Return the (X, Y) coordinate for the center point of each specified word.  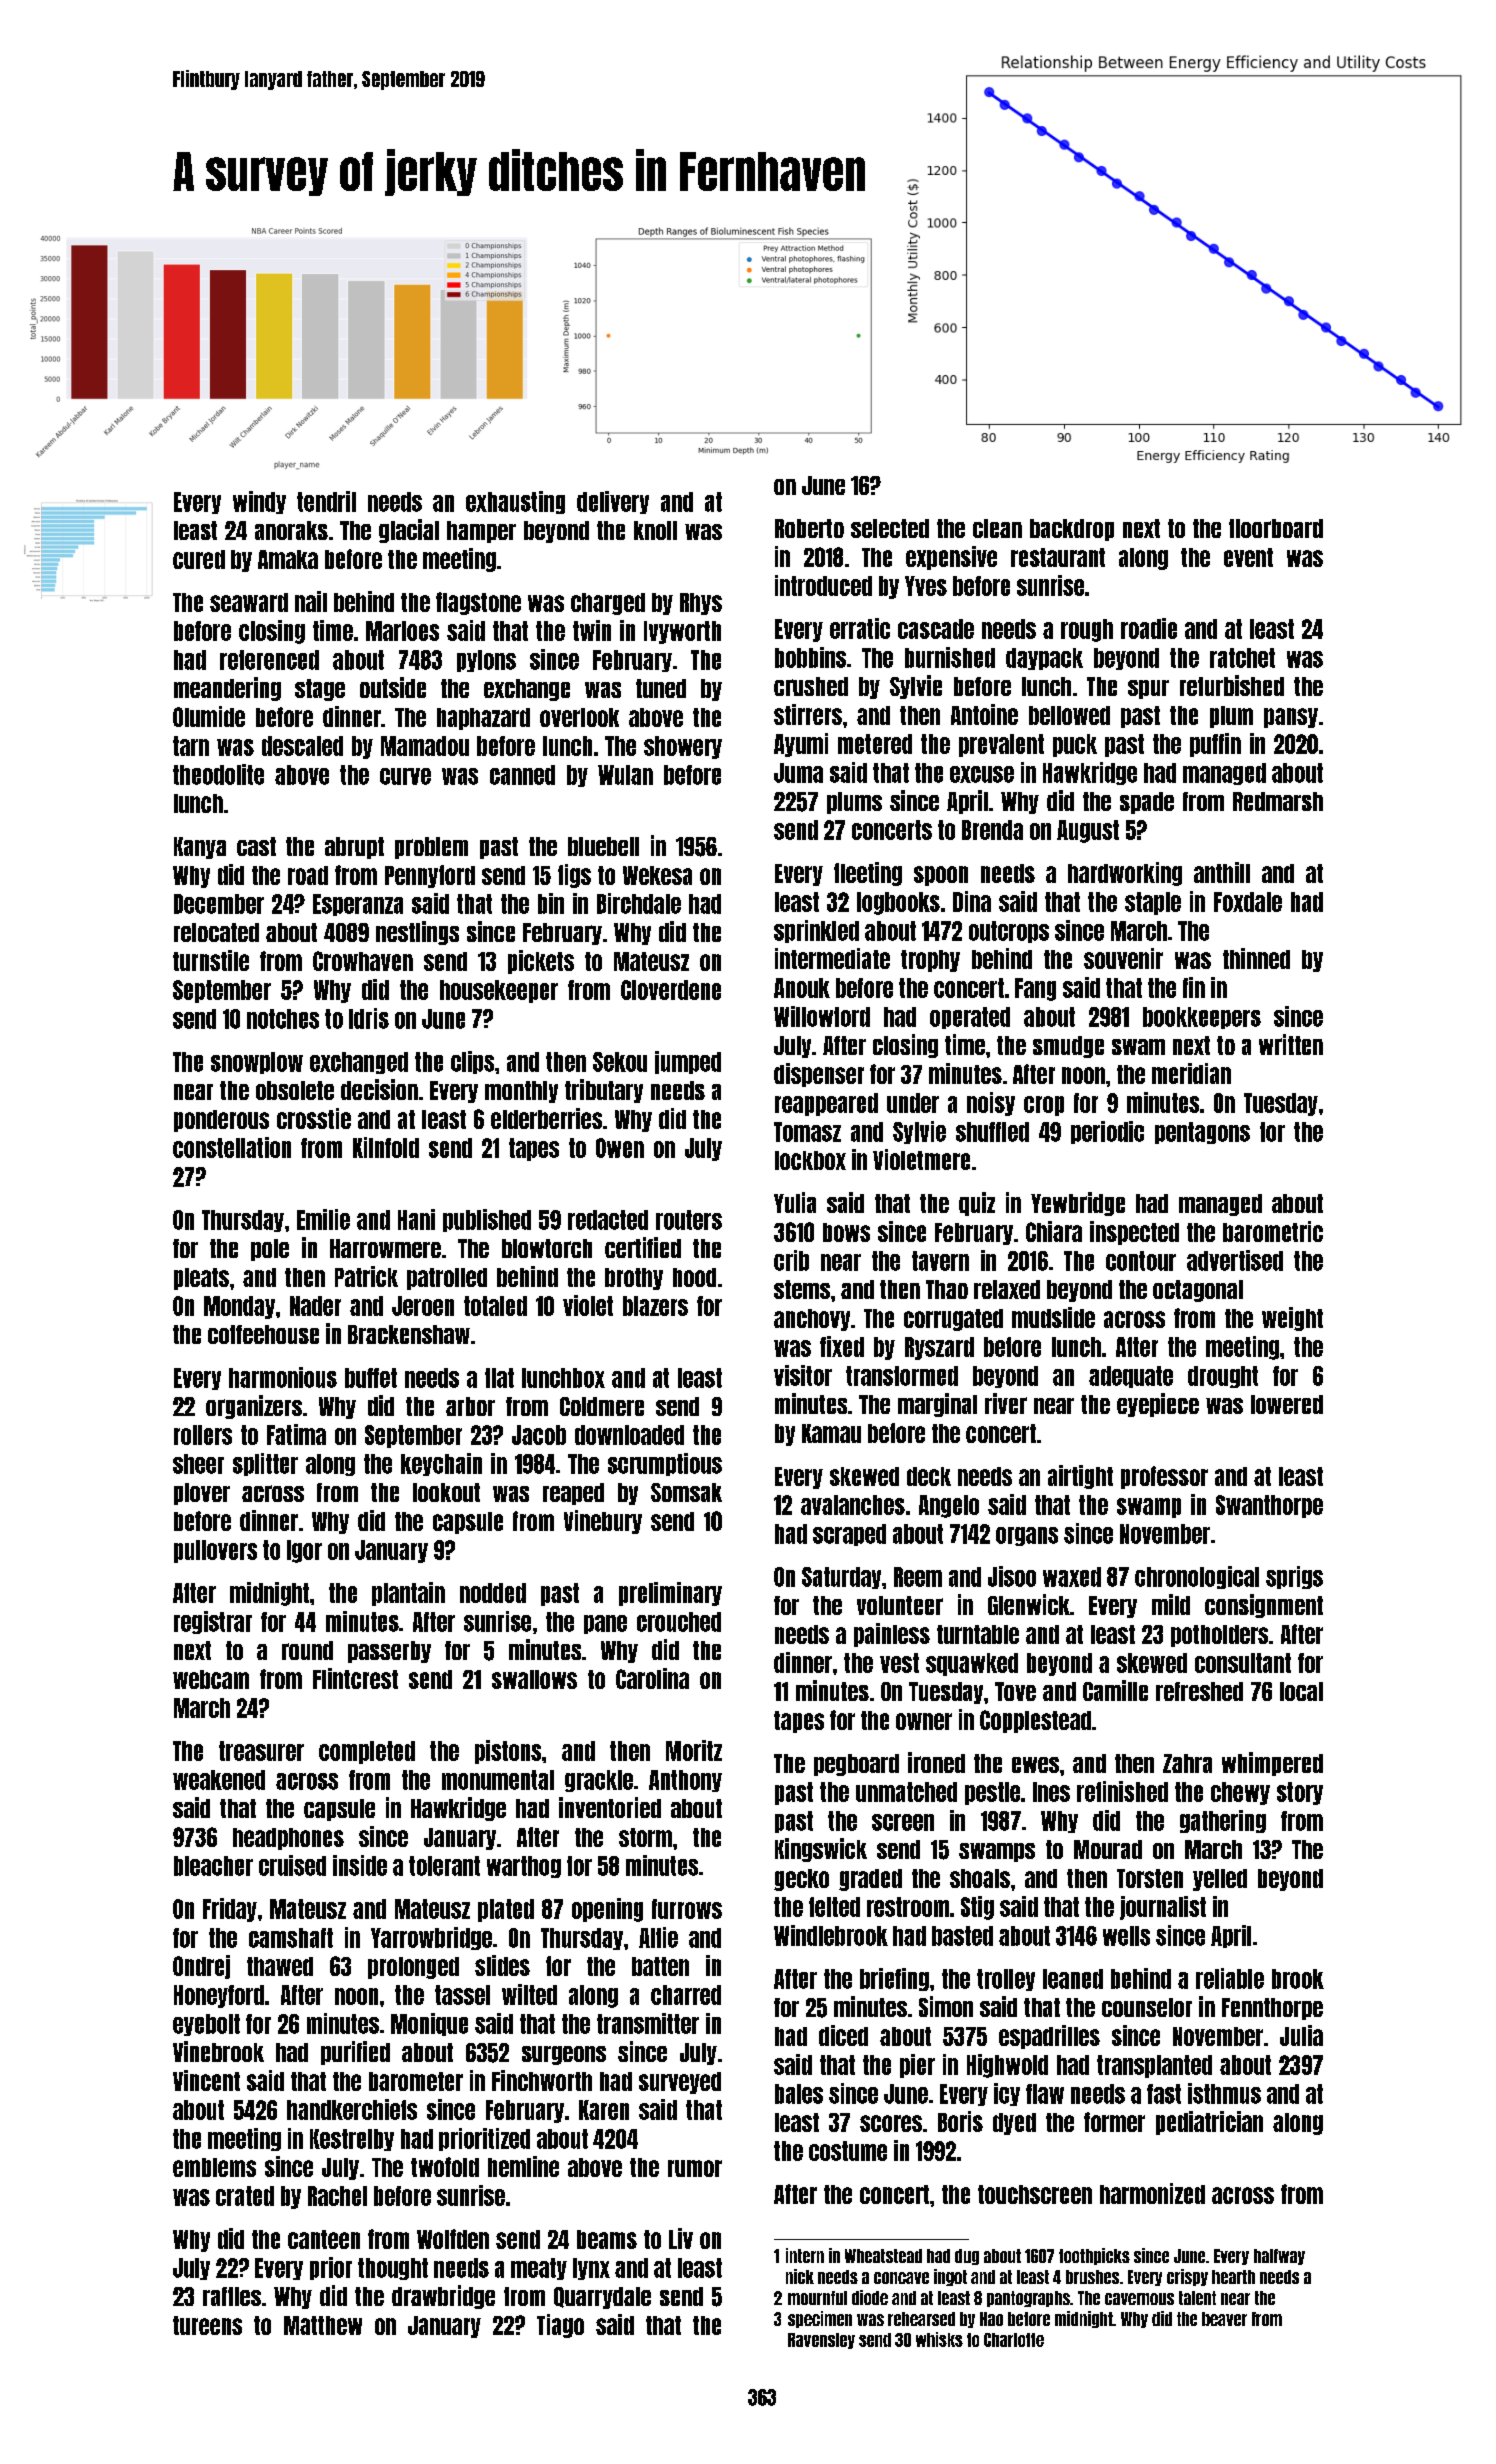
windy (259, 502)
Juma (798, 773)
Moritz (694, 1750)
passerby (389, 1652)
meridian (1191, 1073)
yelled (1220, 1880)
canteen (324, 2239)
